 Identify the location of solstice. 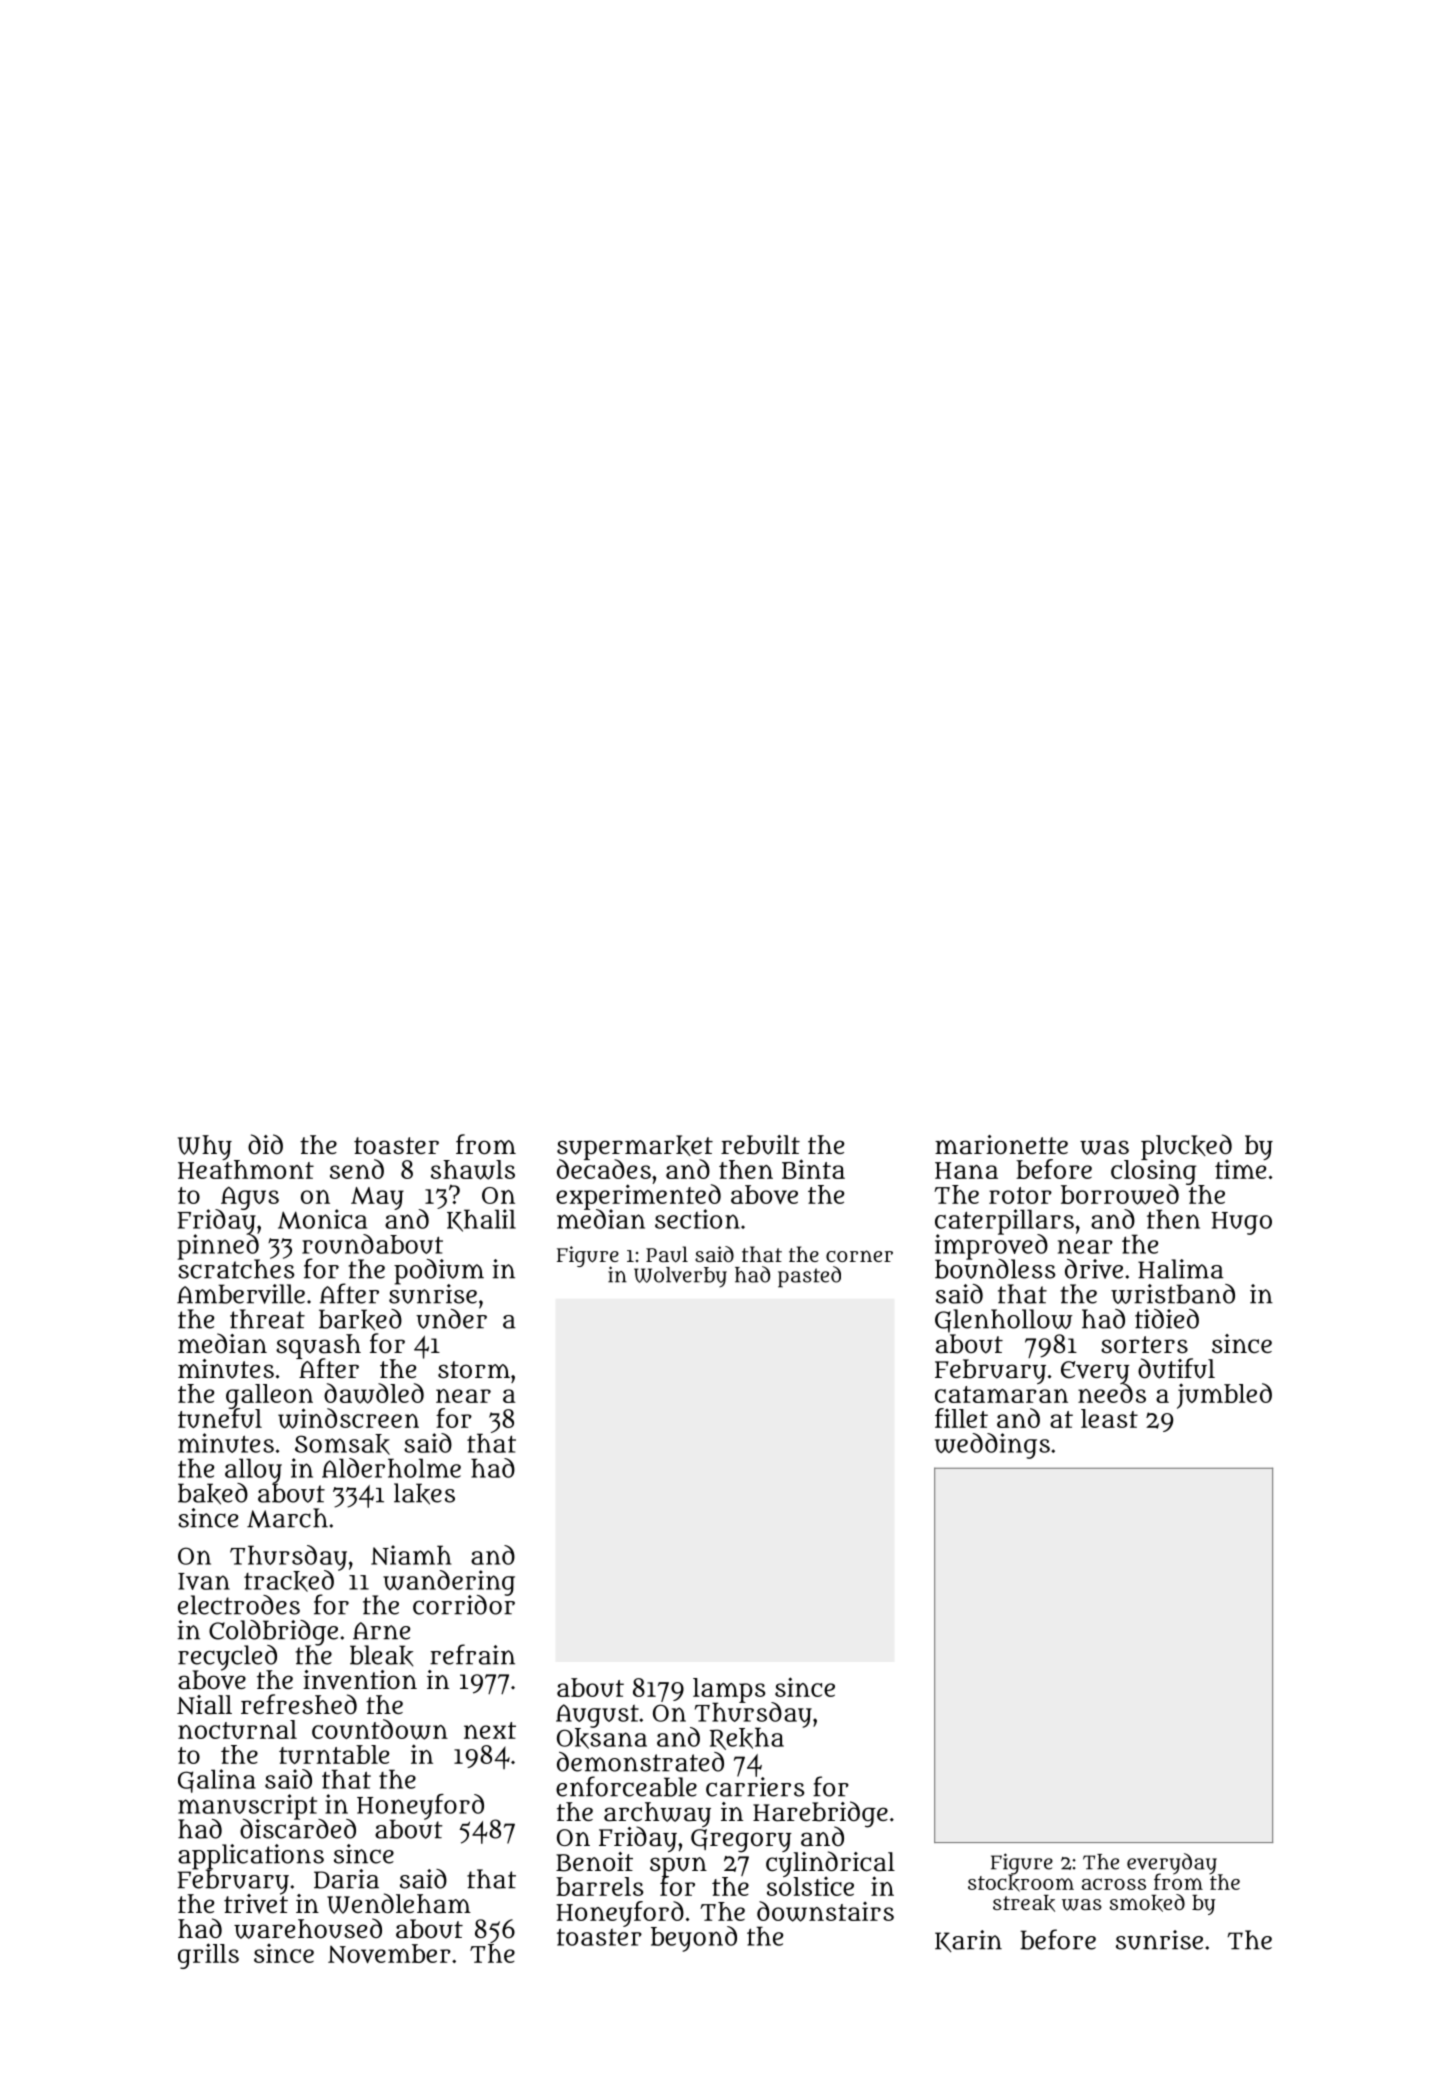
(810, 1886).
